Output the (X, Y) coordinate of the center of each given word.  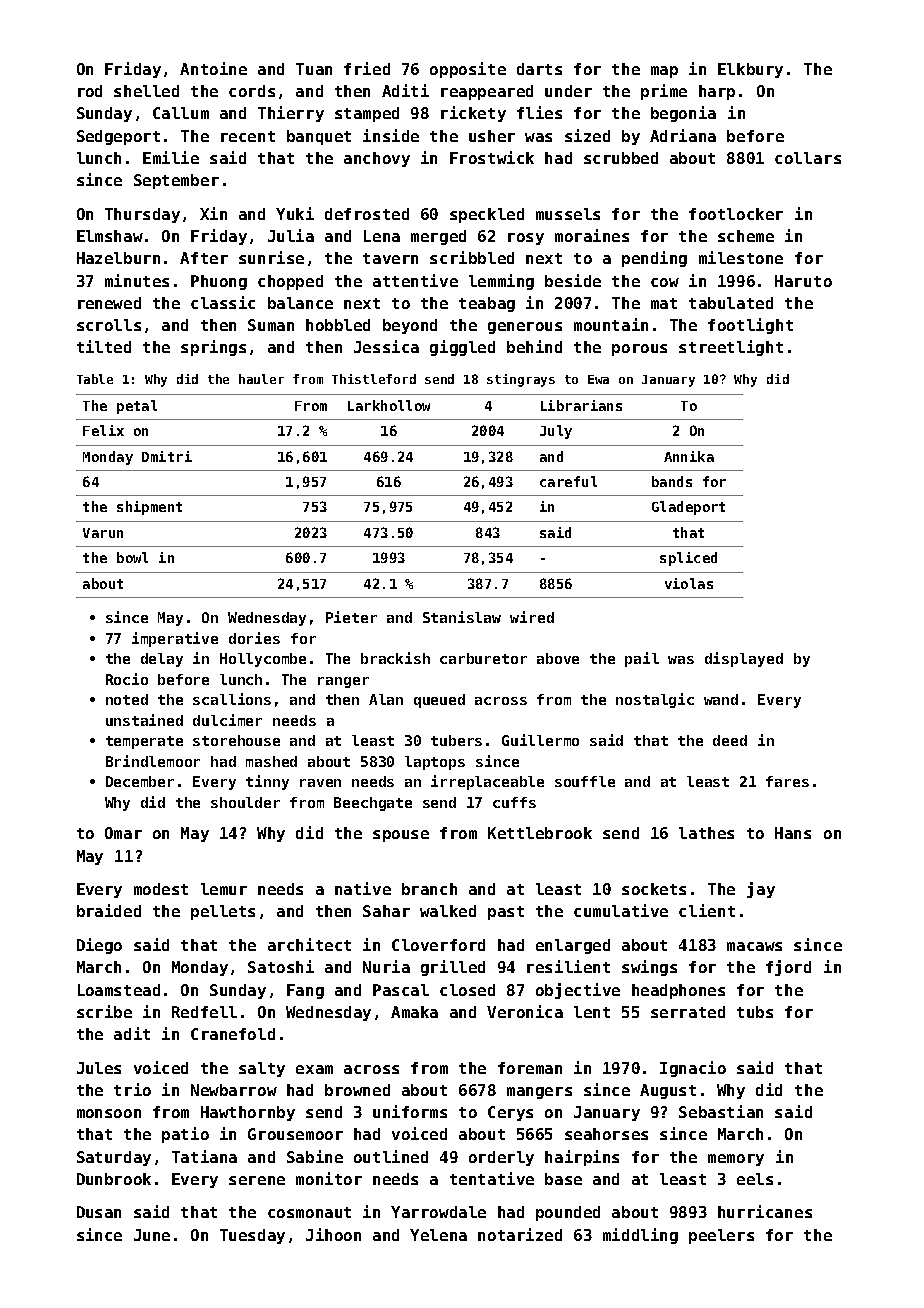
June (152, 1235)
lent (592, 1012)
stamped (367, 114)
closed (467, 990)
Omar (123, 833)
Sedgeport (118, 137)
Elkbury (750, 70)
